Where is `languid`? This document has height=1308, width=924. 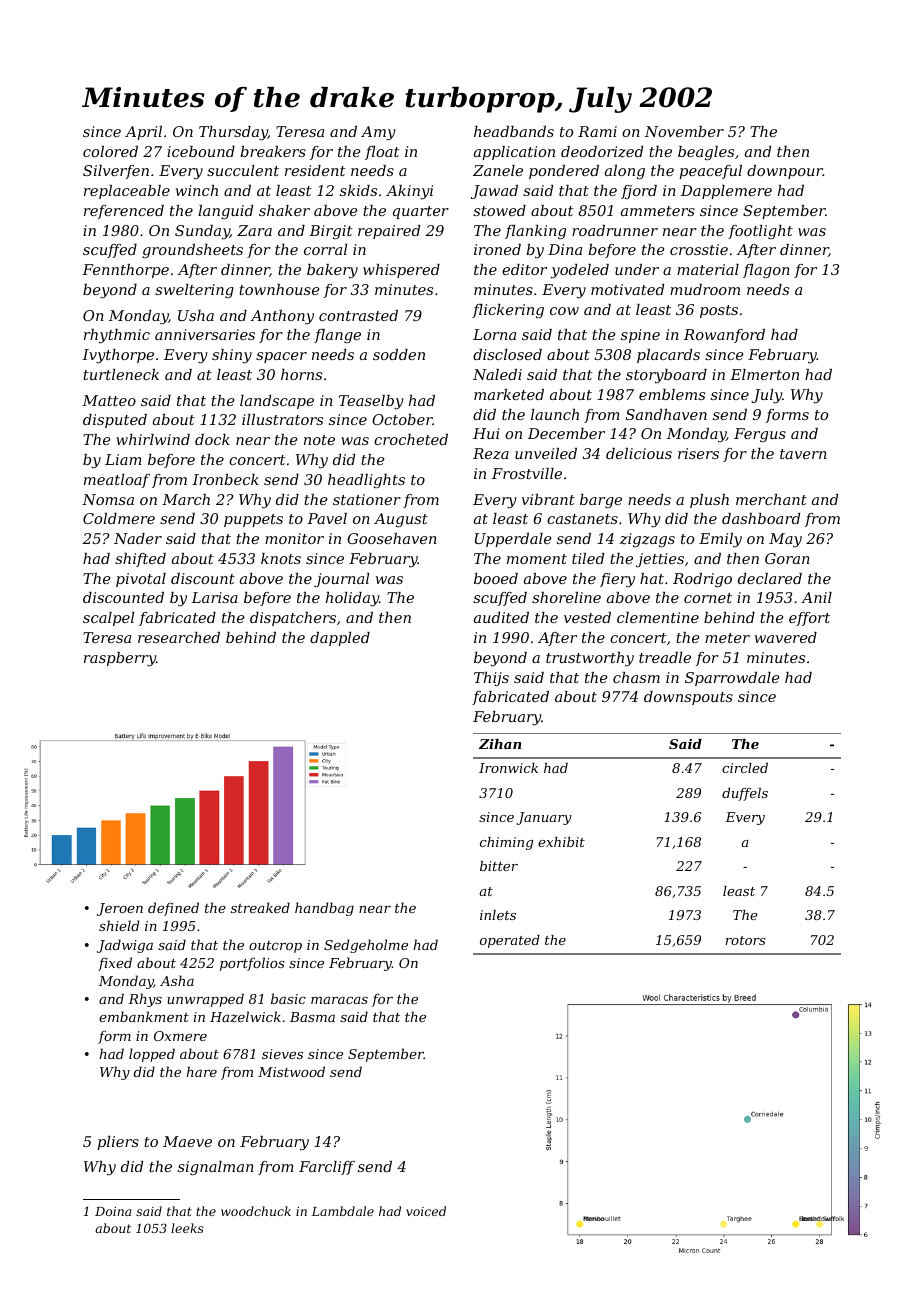 languid is located at coordinates (225, 212).
